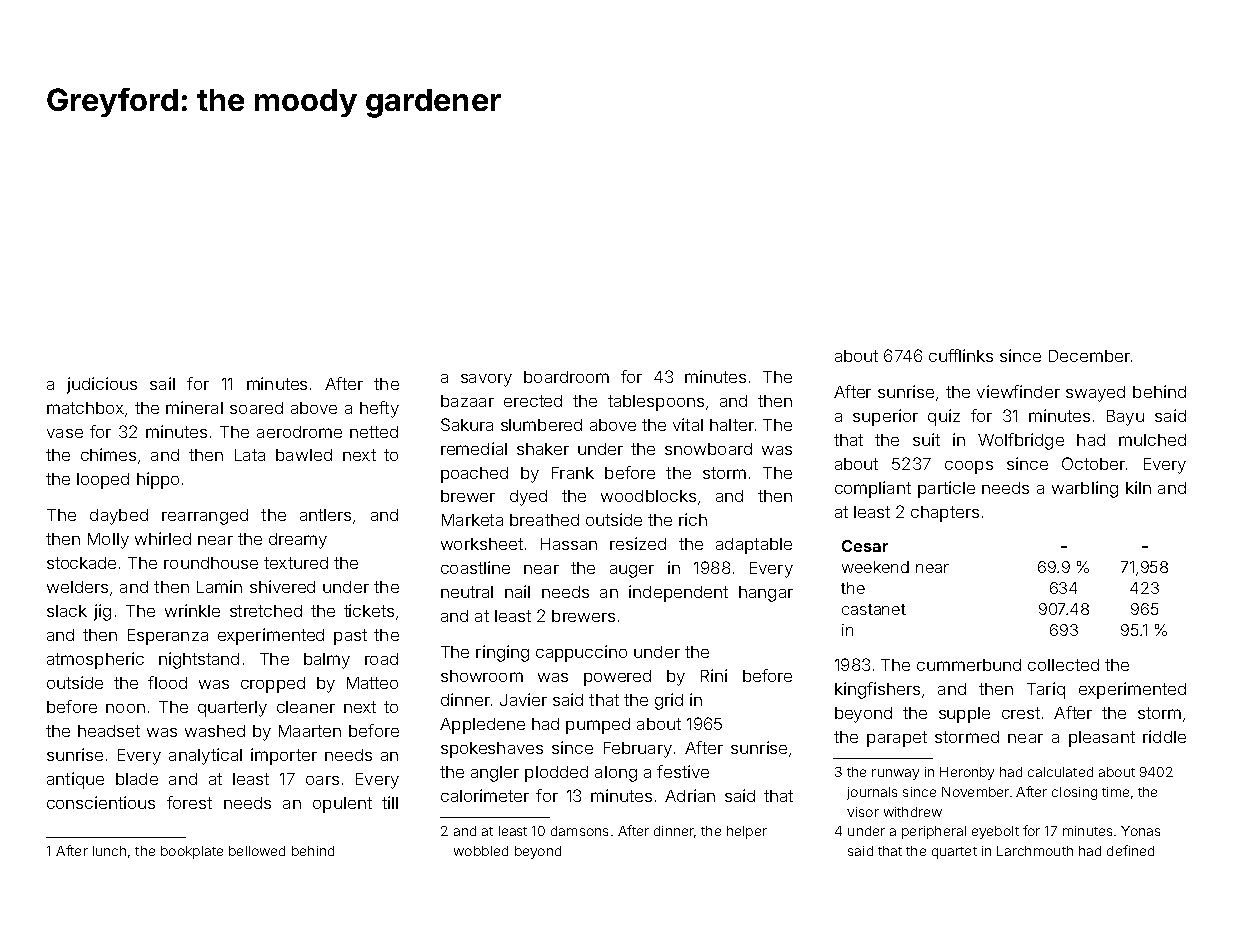 This screenshot has height=952, width=1233. What do you see at coordinates (523, 699) in the screenshot?
I see `Javier` at bounding box center [523, 699].
